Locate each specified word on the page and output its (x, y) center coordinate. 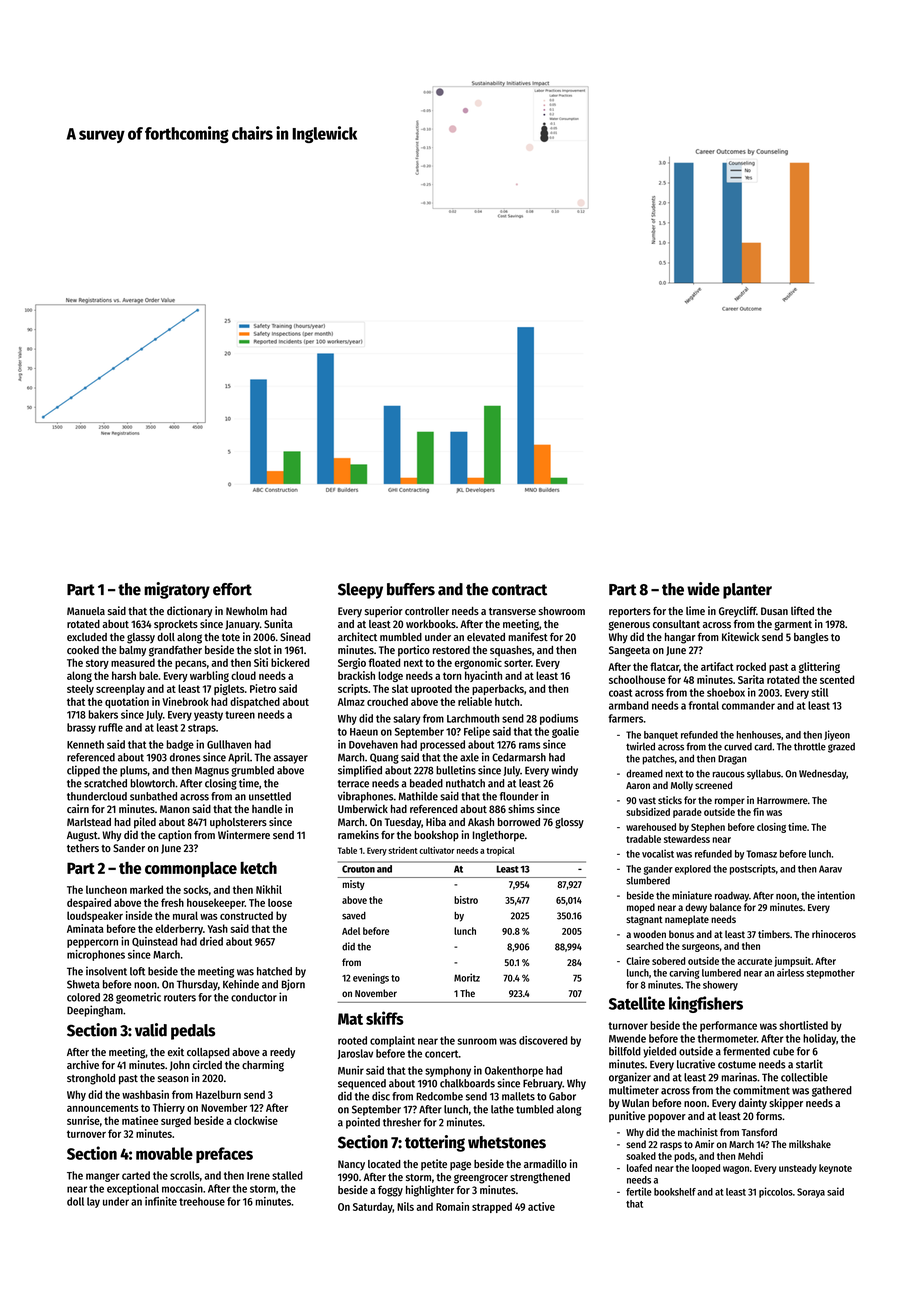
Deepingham (95, 1011)
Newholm (246, 611)
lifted (802, 610)
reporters (630, 612)
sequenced (362, 1084)
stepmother (830, 974)
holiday (819, 1039)
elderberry (179, 929)
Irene (258, 1176)
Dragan (732, 760)
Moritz (467, 977)
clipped (83, 771)
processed (442, 745)
